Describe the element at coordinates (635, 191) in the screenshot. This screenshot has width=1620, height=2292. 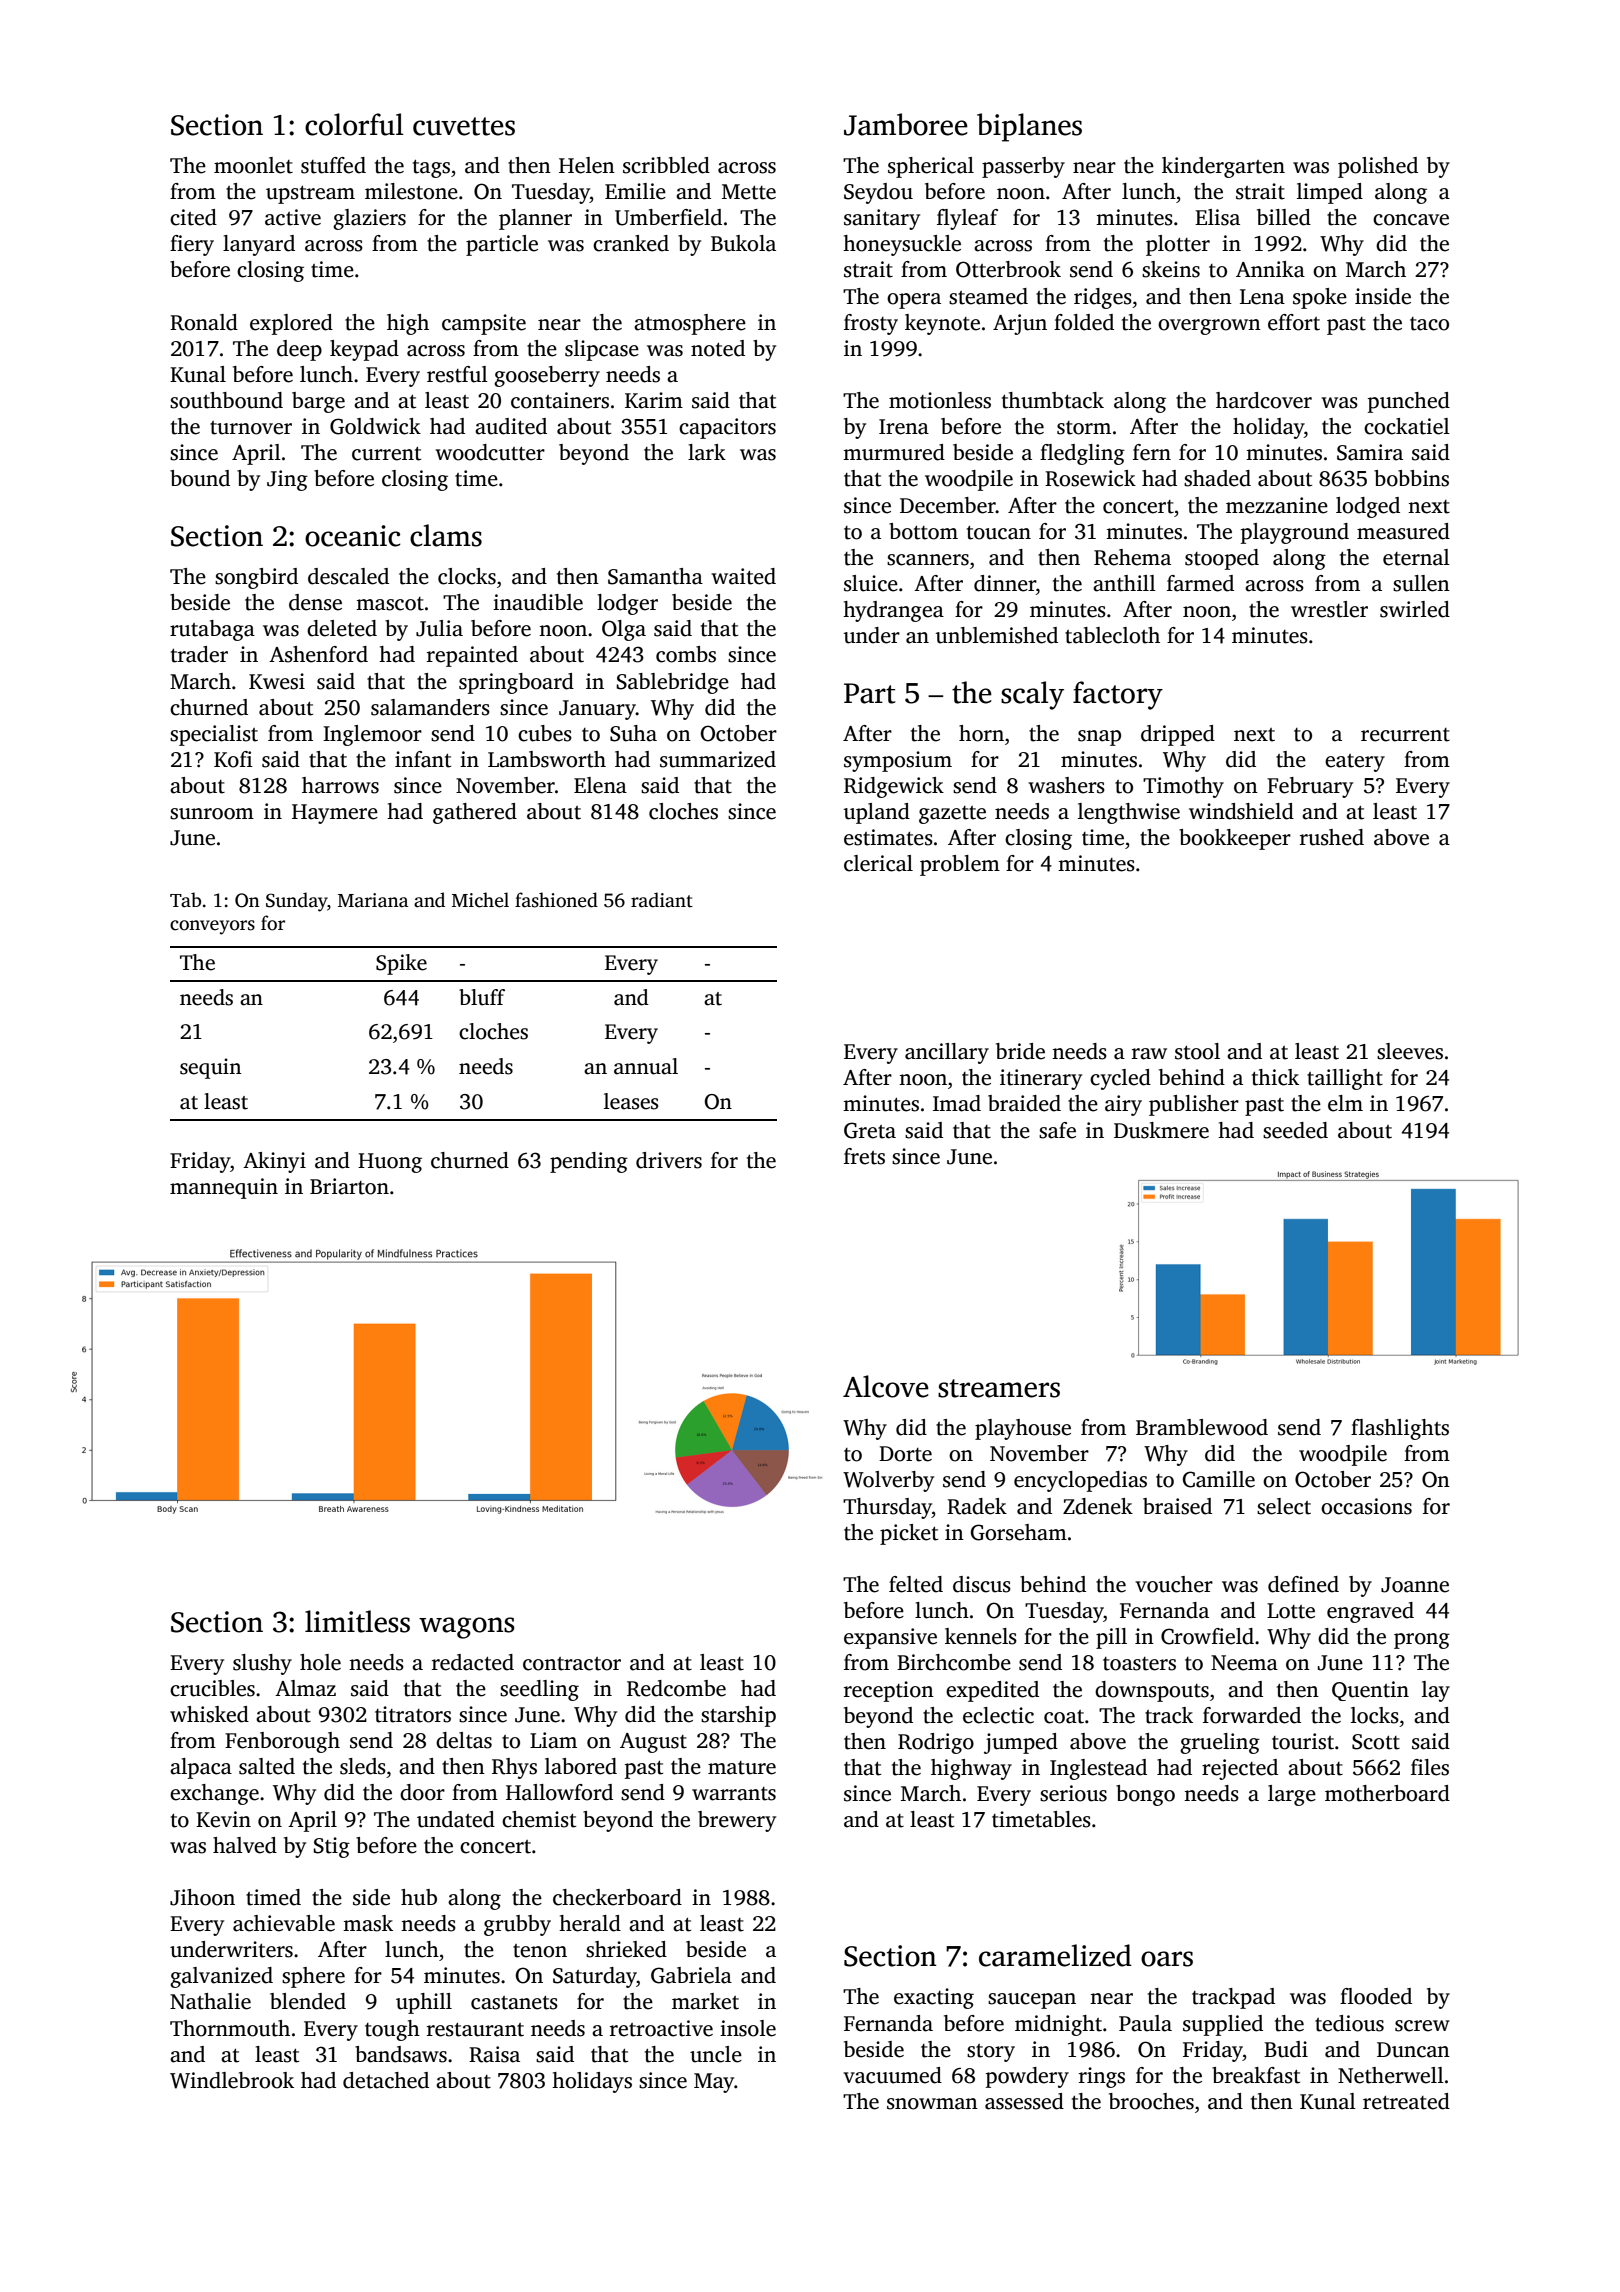
I see `Emilie` at that location.
